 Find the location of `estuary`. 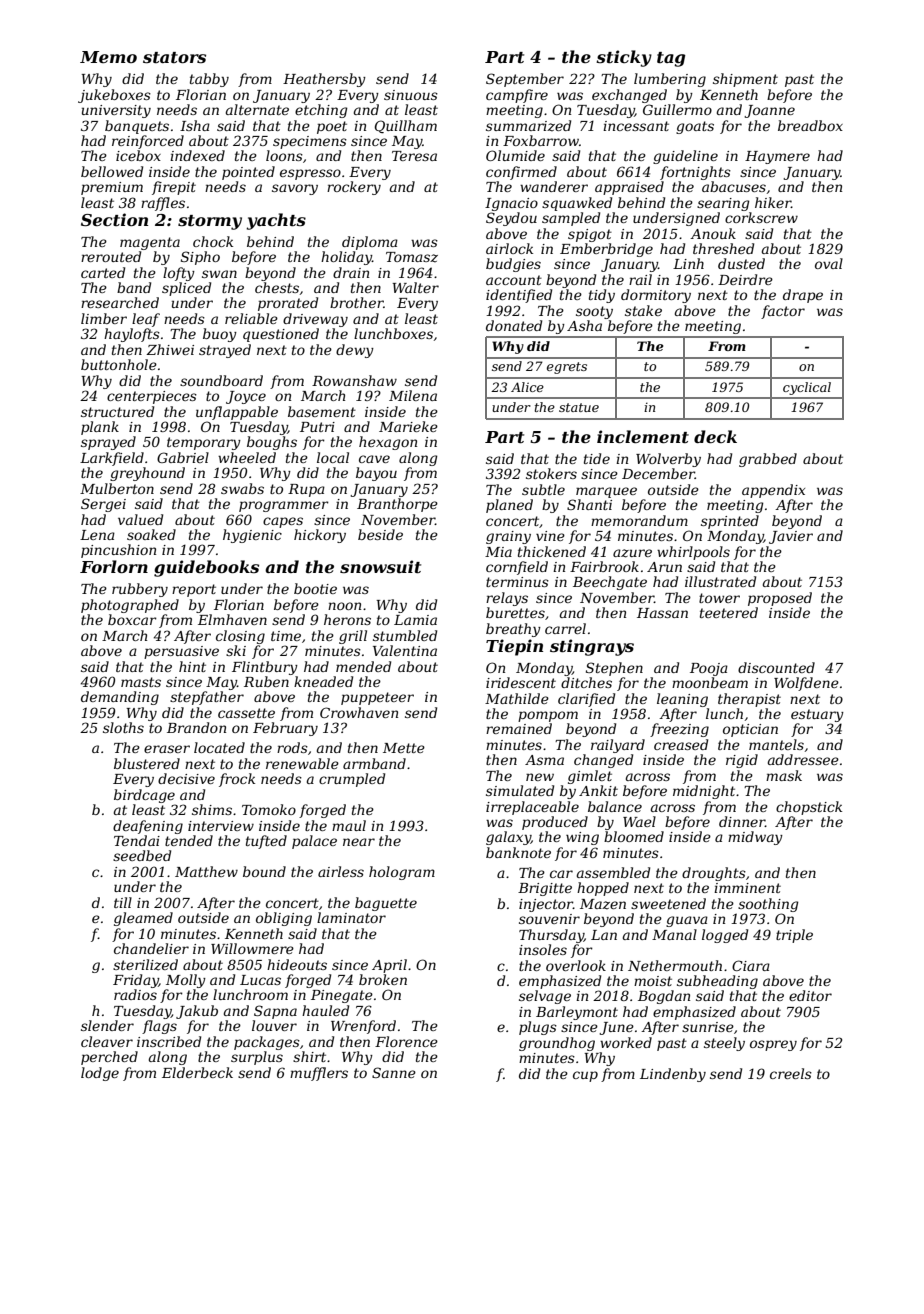

estuary is located at coordinates (817, 715).
